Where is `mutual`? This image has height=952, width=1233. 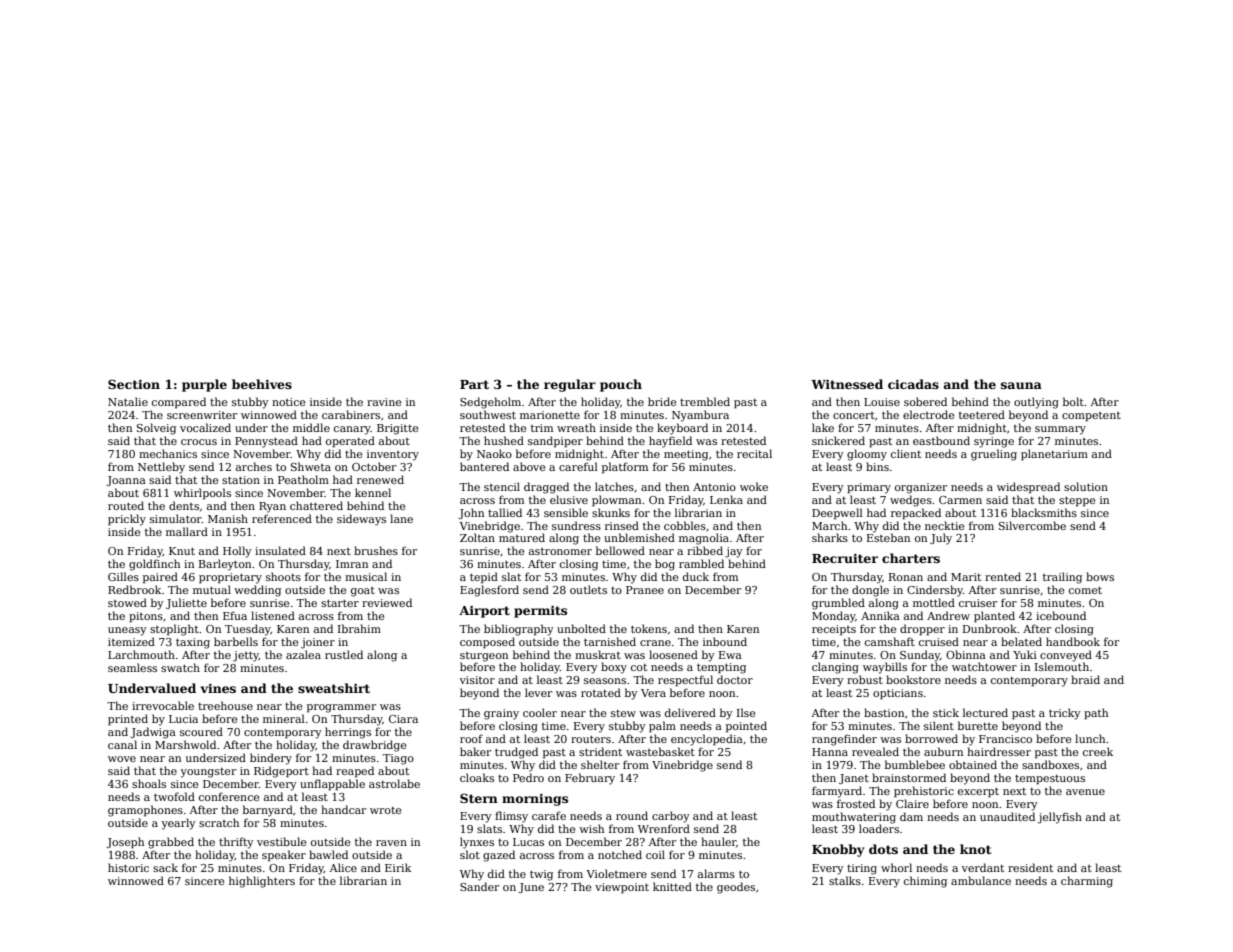
mutual is located at coordinates (212, 589).
